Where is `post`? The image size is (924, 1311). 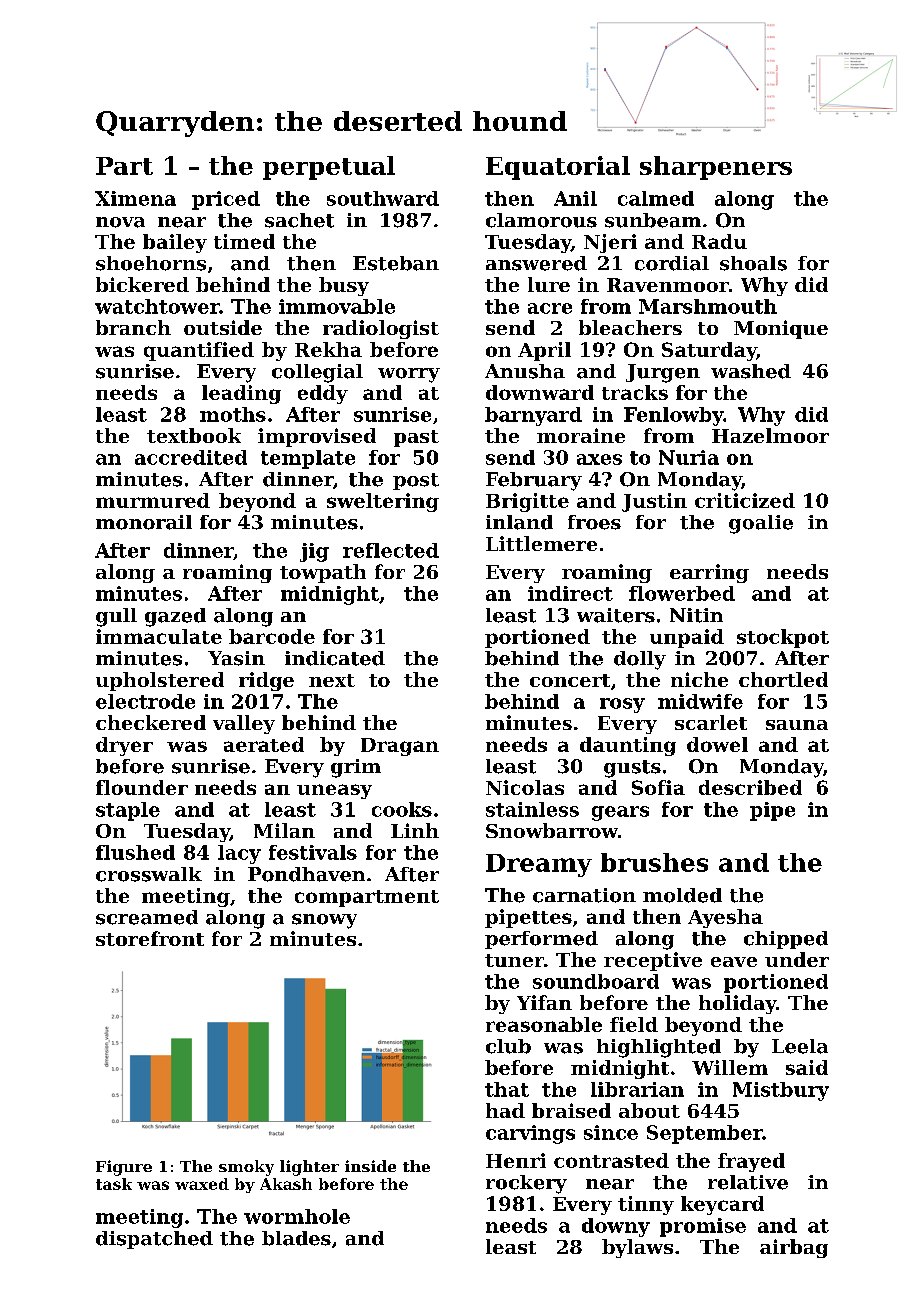
post is located at coordinates (416, 481).
